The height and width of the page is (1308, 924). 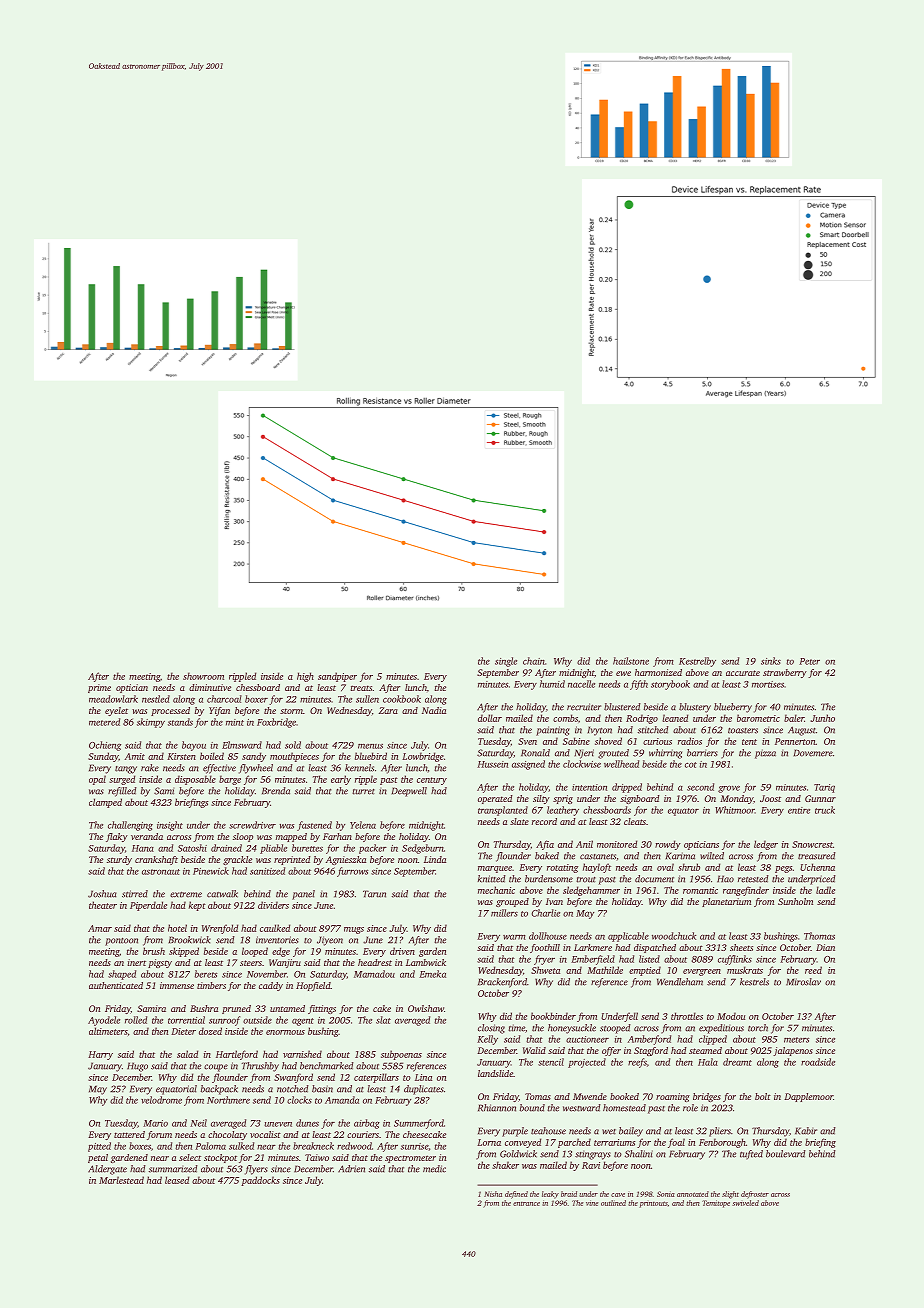 What do you see at coordinates (506, 662) in the page?
I see `single` at bounding box center [506, 662].
